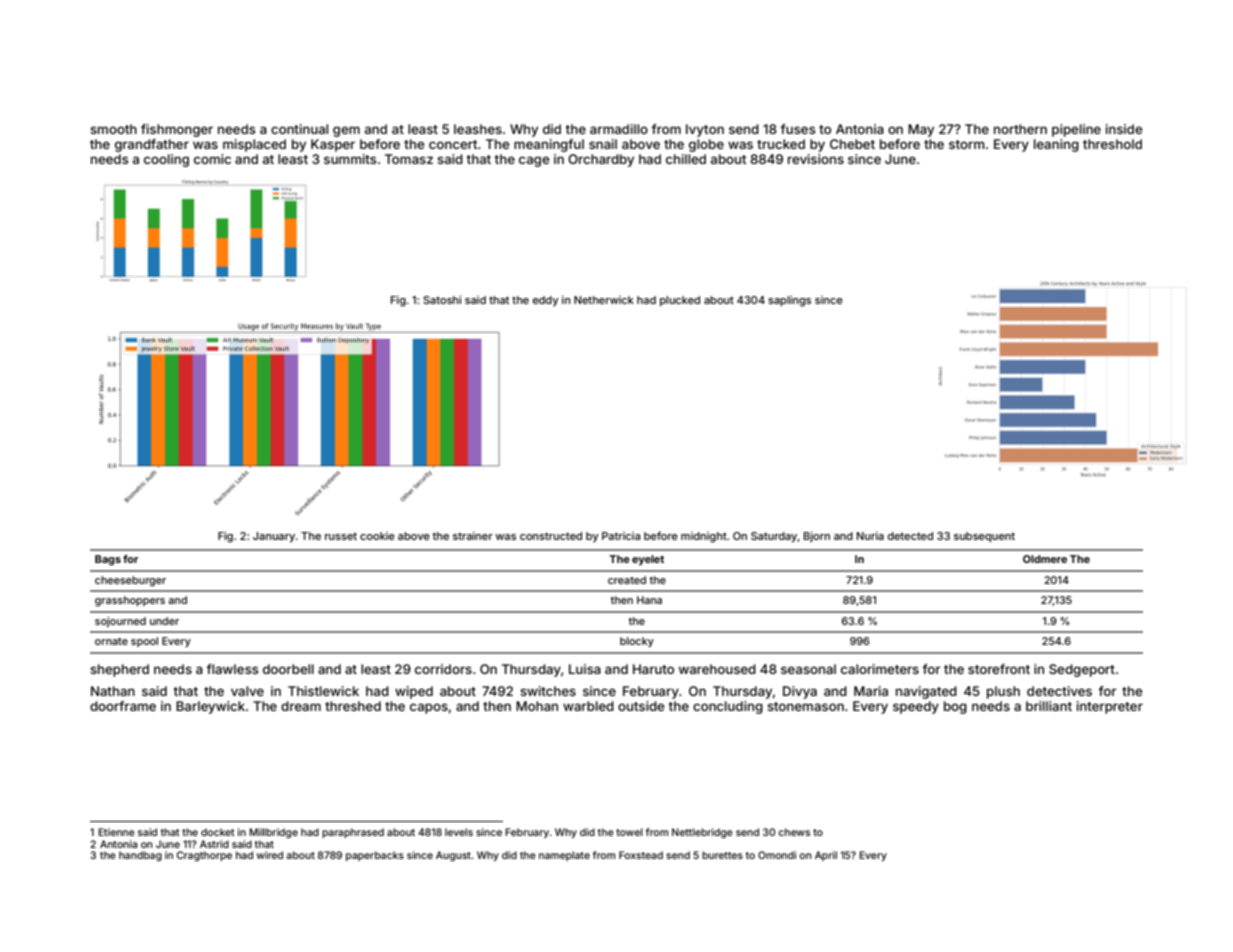 The width and height of the page is (1233, 952). I want to click on russet, so click(341, 536).
